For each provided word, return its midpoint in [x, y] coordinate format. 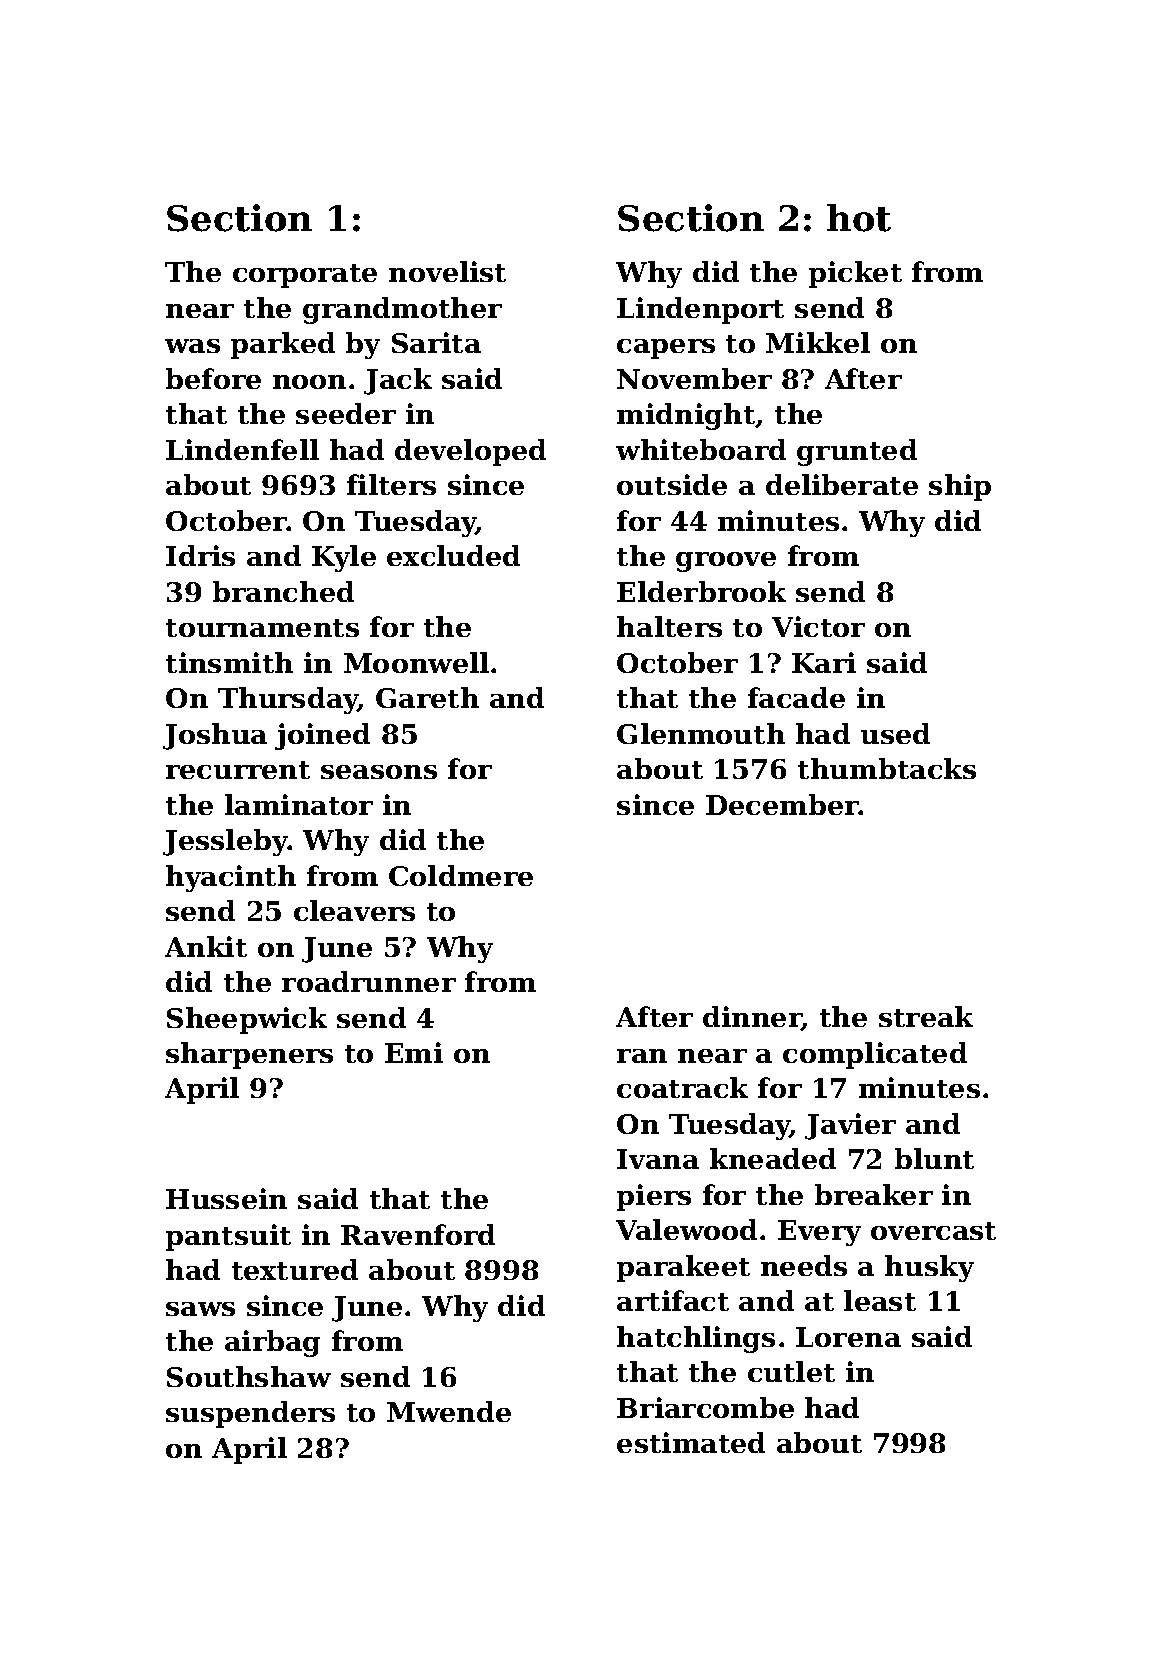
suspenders [250, 1414]
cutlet [791, 1371]
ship [960, 487]
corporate [305, 276]
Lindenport [700, 310]
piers [654, 1197]
